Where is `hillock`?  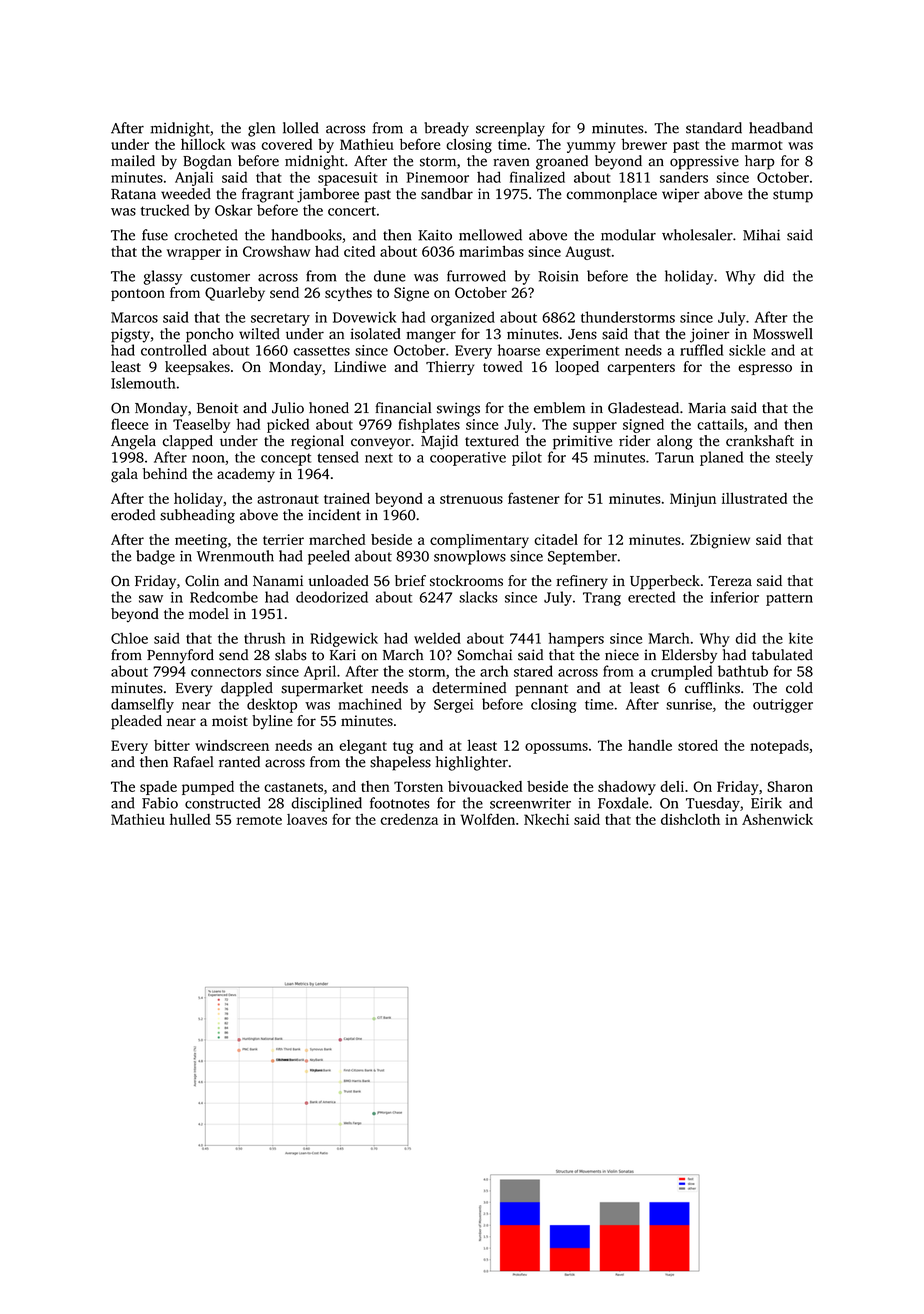 hillock is located at coordinates (203, 144).
